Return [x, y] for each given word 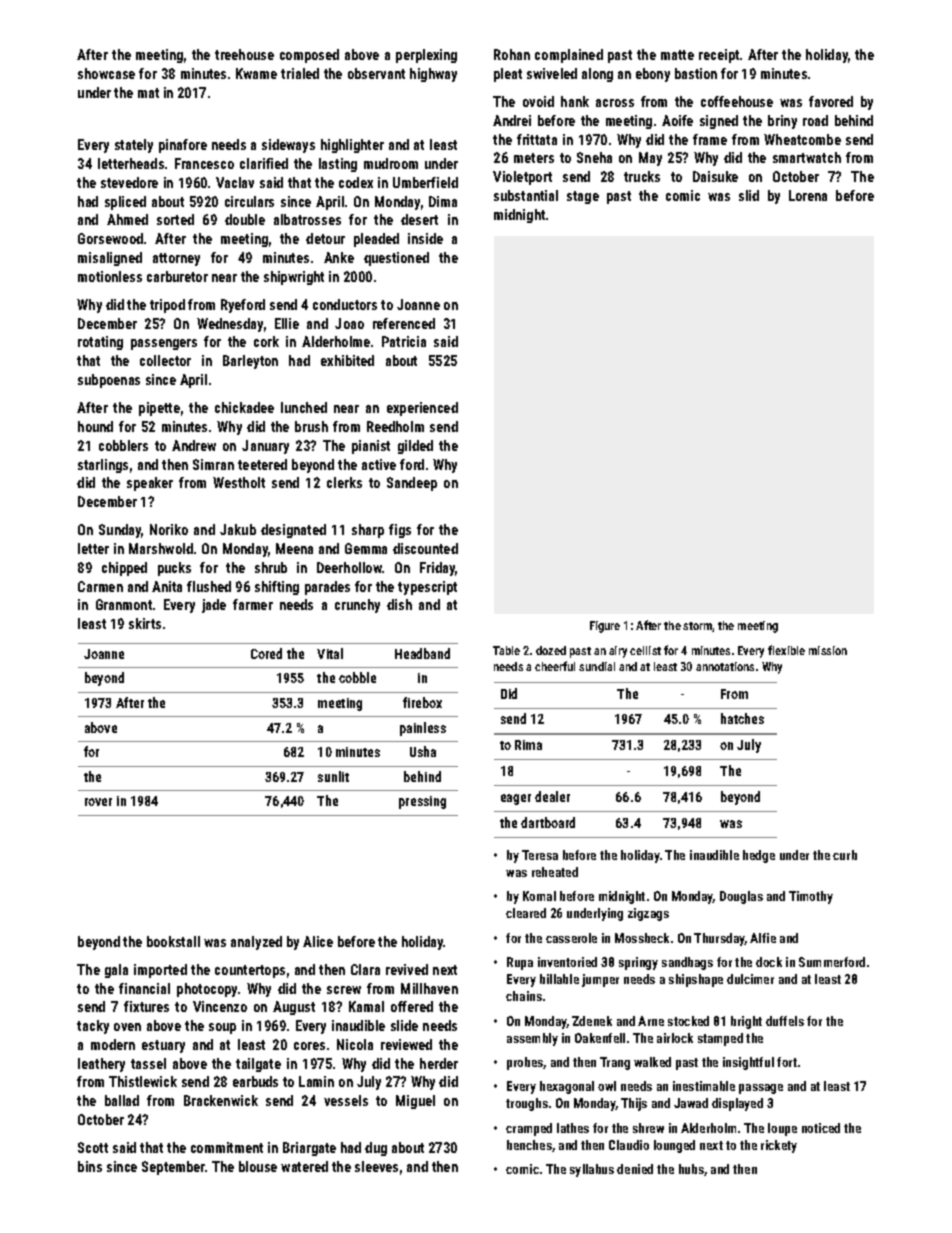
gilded [415, 447]
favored [831, 101]
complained [569, 56]
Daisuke [715, 176]
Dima [443, 201]
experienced [422, 409]
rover [98, 802]
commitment [227, 1147]
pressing [422, 802]
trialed [300, 73]
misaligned [110, 259]
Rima [528, 745]
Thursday [719, 939]
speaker [150, 484]
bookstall [173, 941]
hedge [759, 856]
